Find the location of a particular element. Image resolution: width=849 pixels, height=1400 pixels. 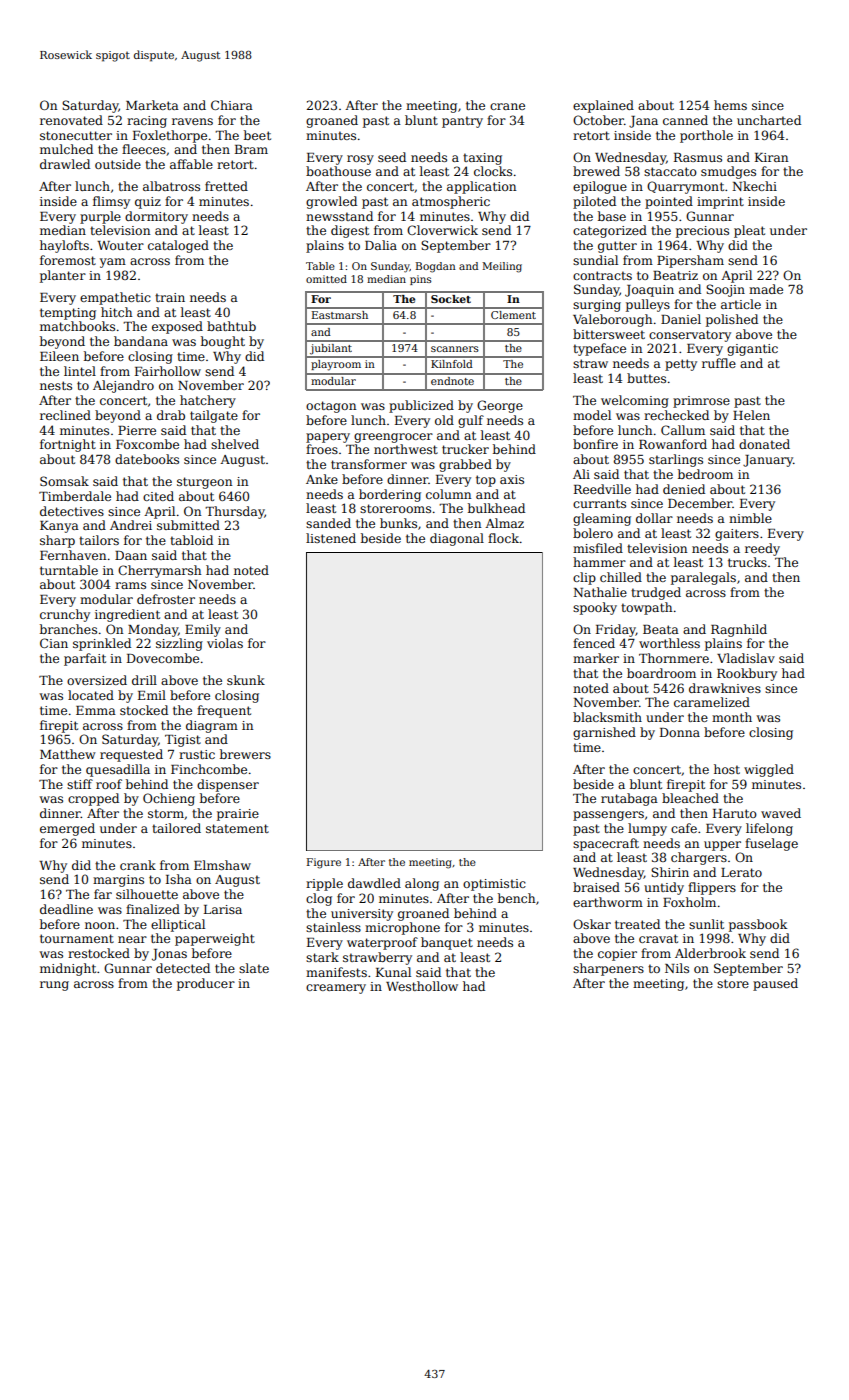

slate is located at coordinates (254, 968).
